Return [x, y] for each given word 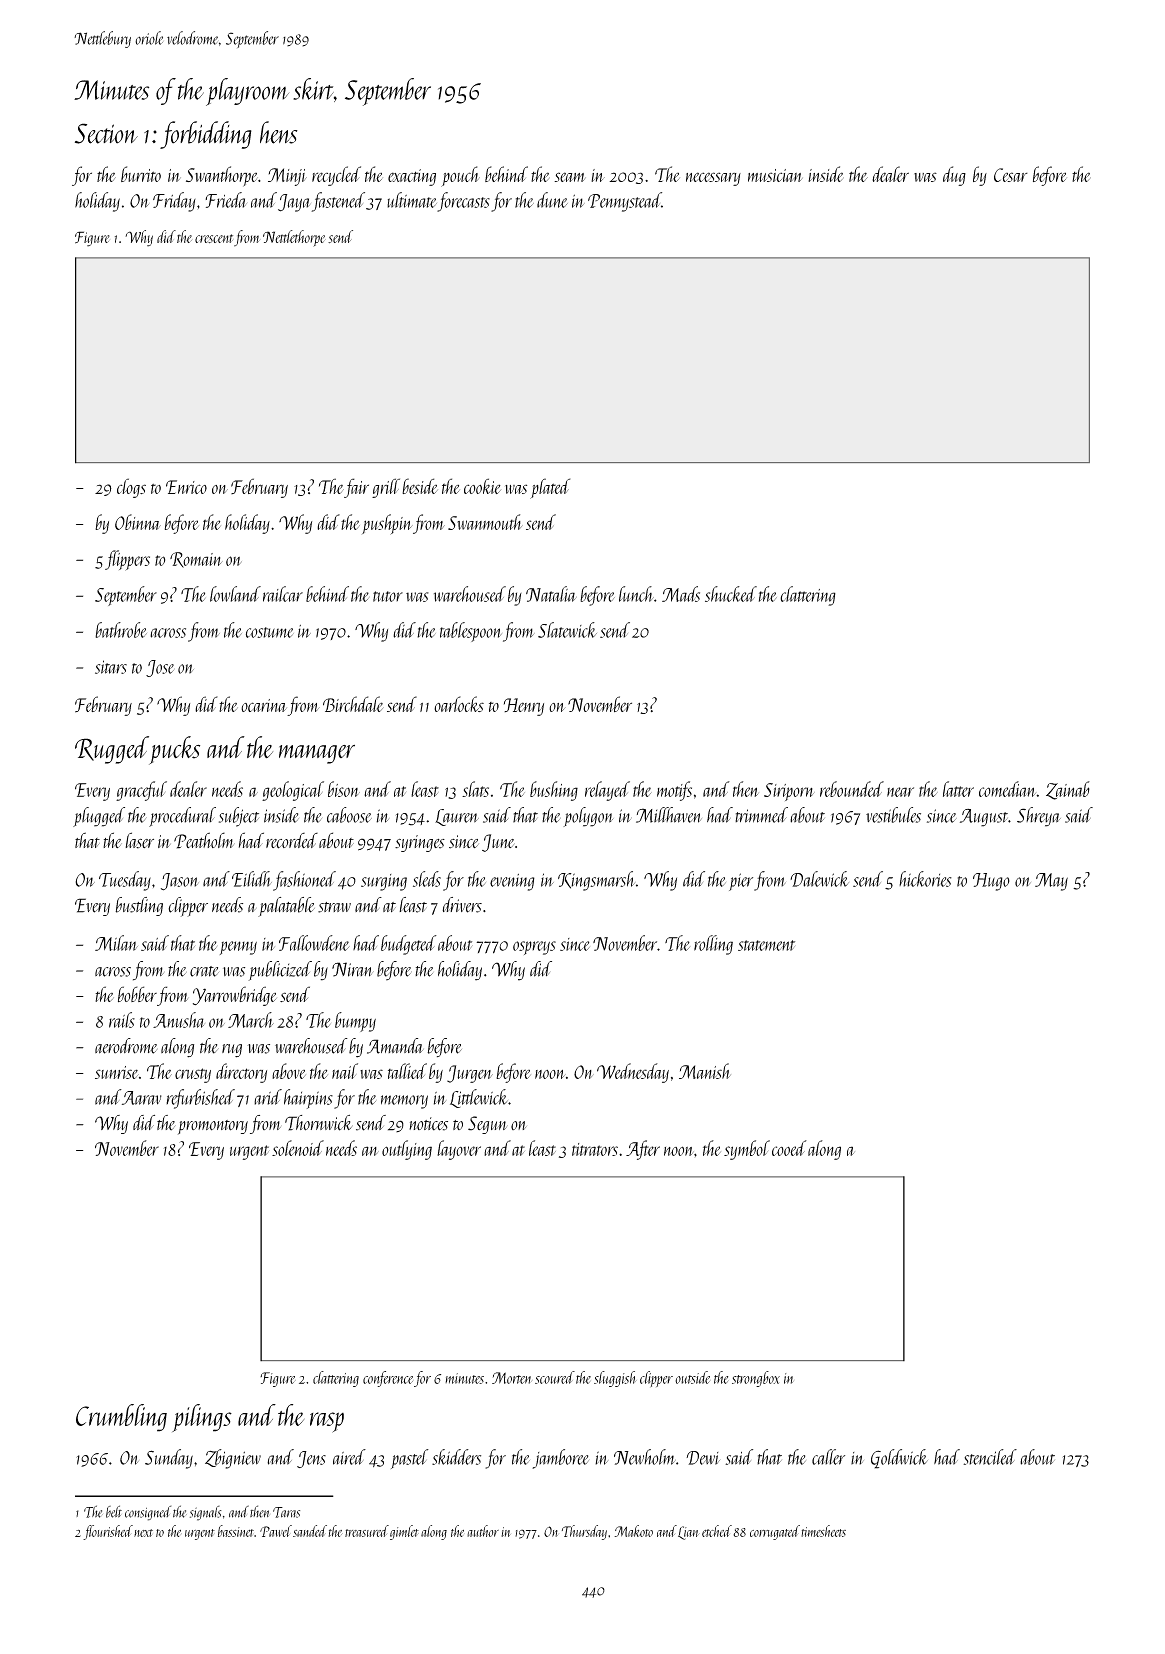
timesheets [823, 1531]
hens [279, 132]
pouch [460, 176]
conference [388, 1379]
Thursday [584, 1532]
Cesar [1011, 175]
